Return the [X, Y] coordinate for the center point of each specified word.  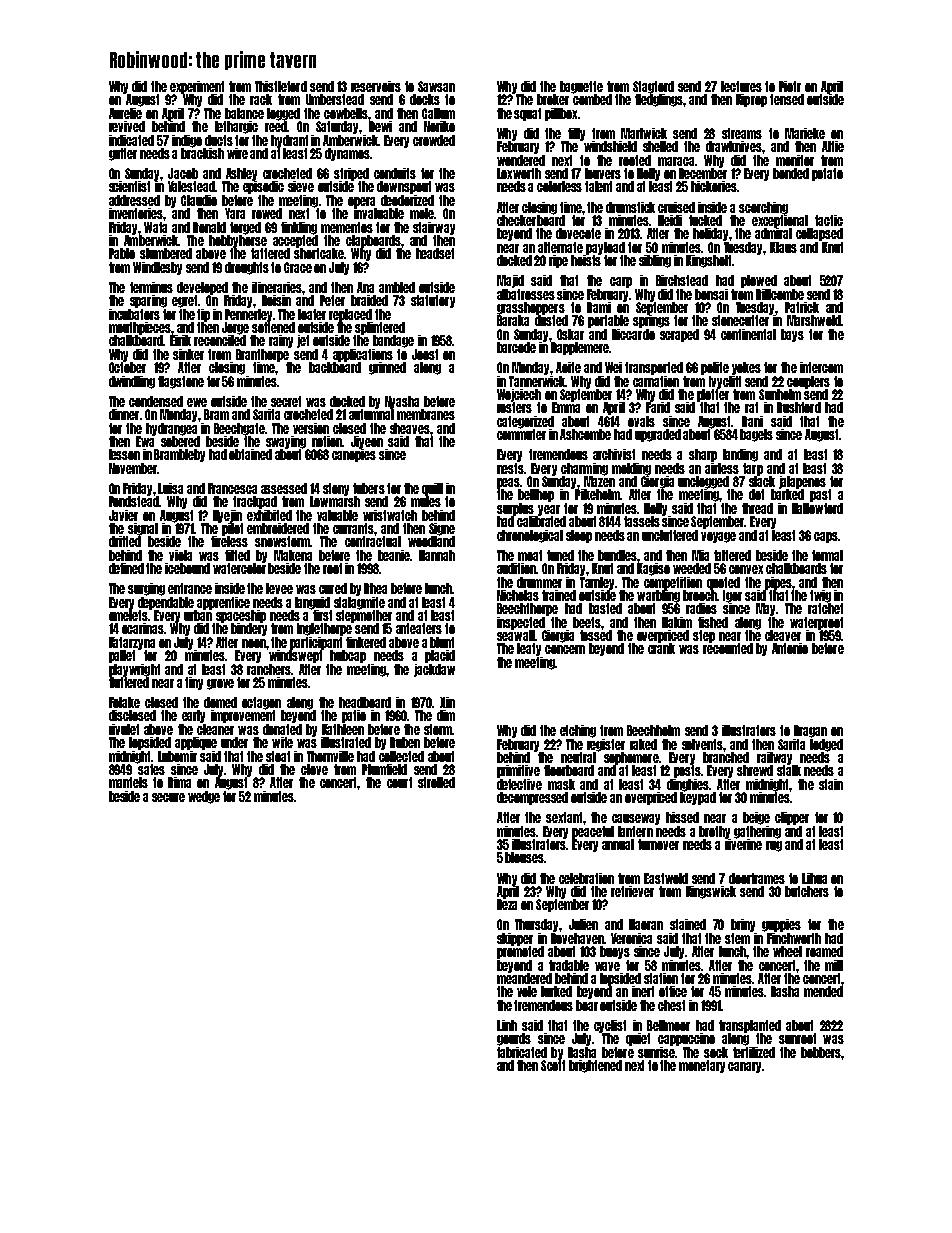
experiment [197, 87]
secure [168, 797]
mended [823, 991]
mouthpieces [140, 328]
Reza [507, 904]
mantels [128, 782]
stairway [434, 228]
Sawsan [436, 86]
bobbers [821, 1052]
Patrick [802, 307]
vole [527, 991]
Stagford [653, 87]
